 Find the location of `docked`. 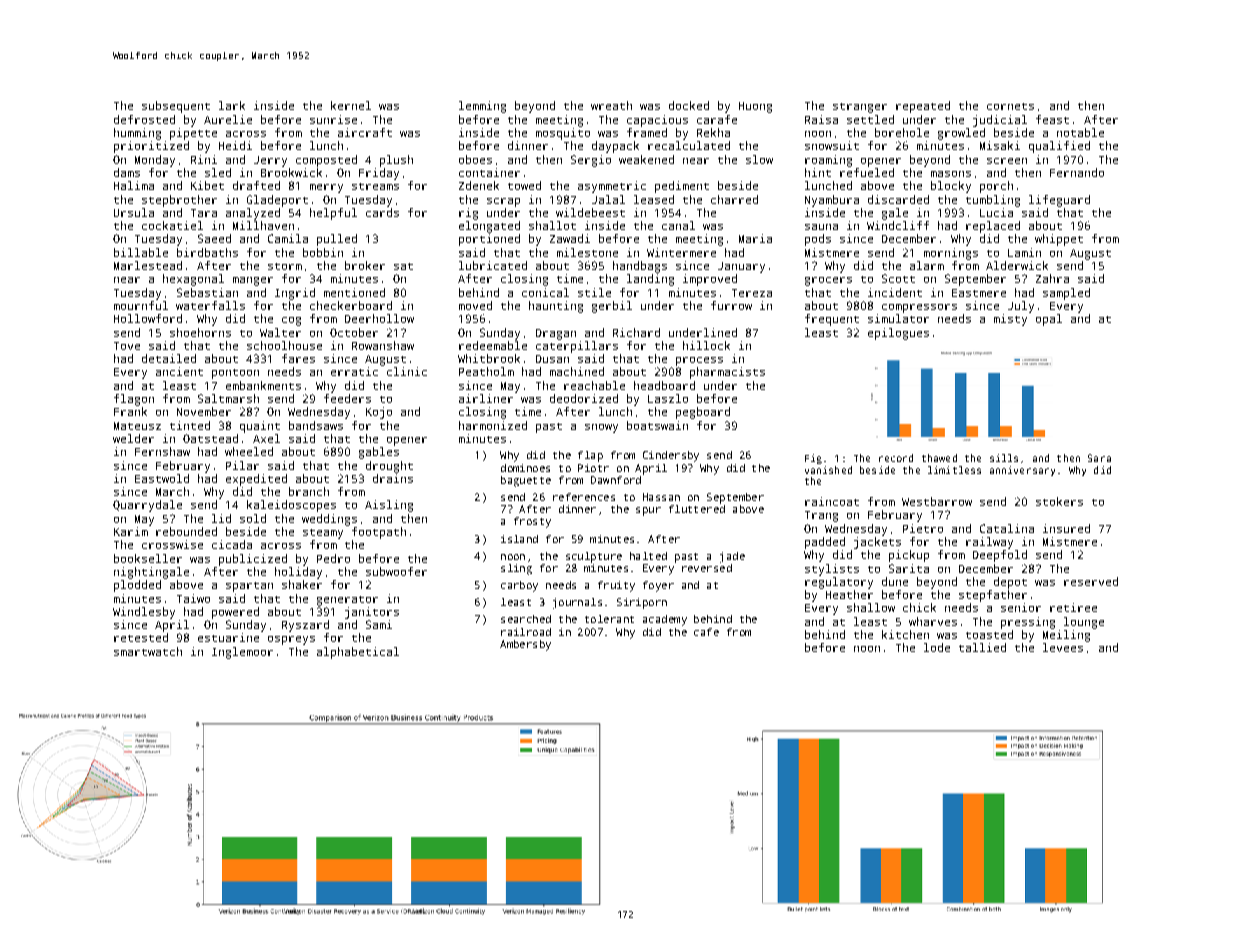

docked is located at coordinates (689, 105).
